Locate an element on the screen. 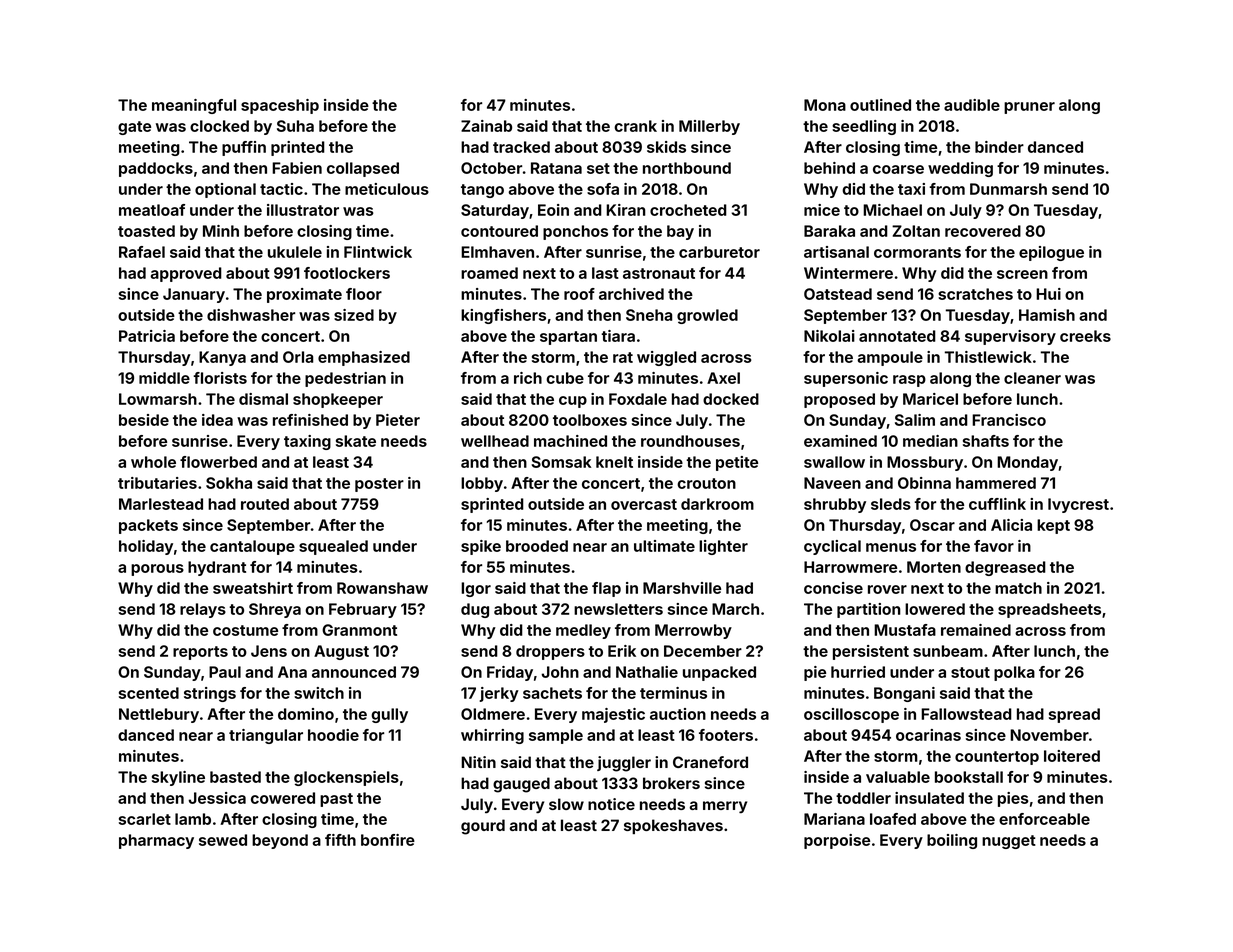  Dunmarsh is located at coordinates (1008, 189).
